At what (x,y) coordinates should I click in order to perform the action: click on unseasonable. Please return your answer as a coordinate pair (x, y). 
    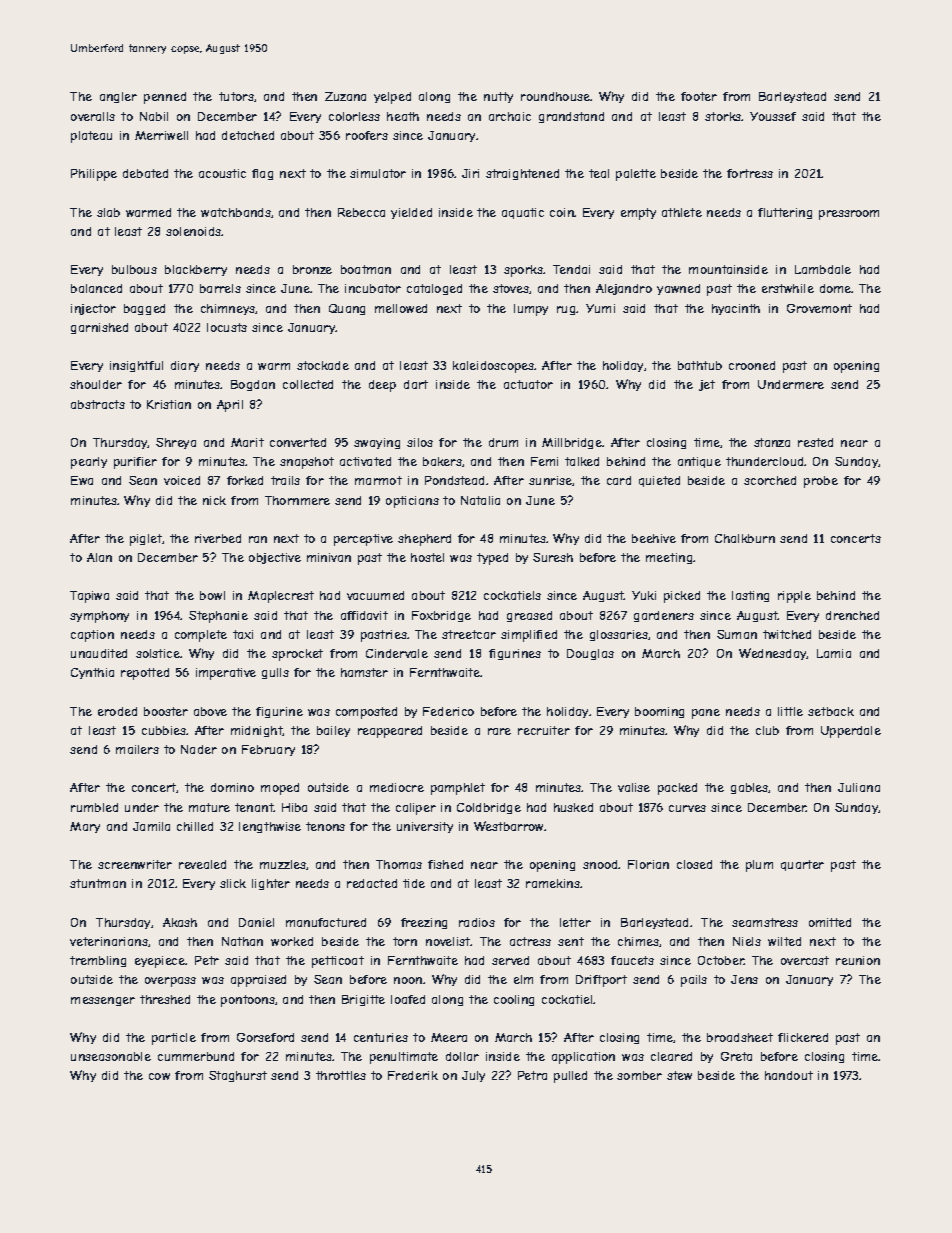
    Looking at the image, I should click on (111, 1056).
